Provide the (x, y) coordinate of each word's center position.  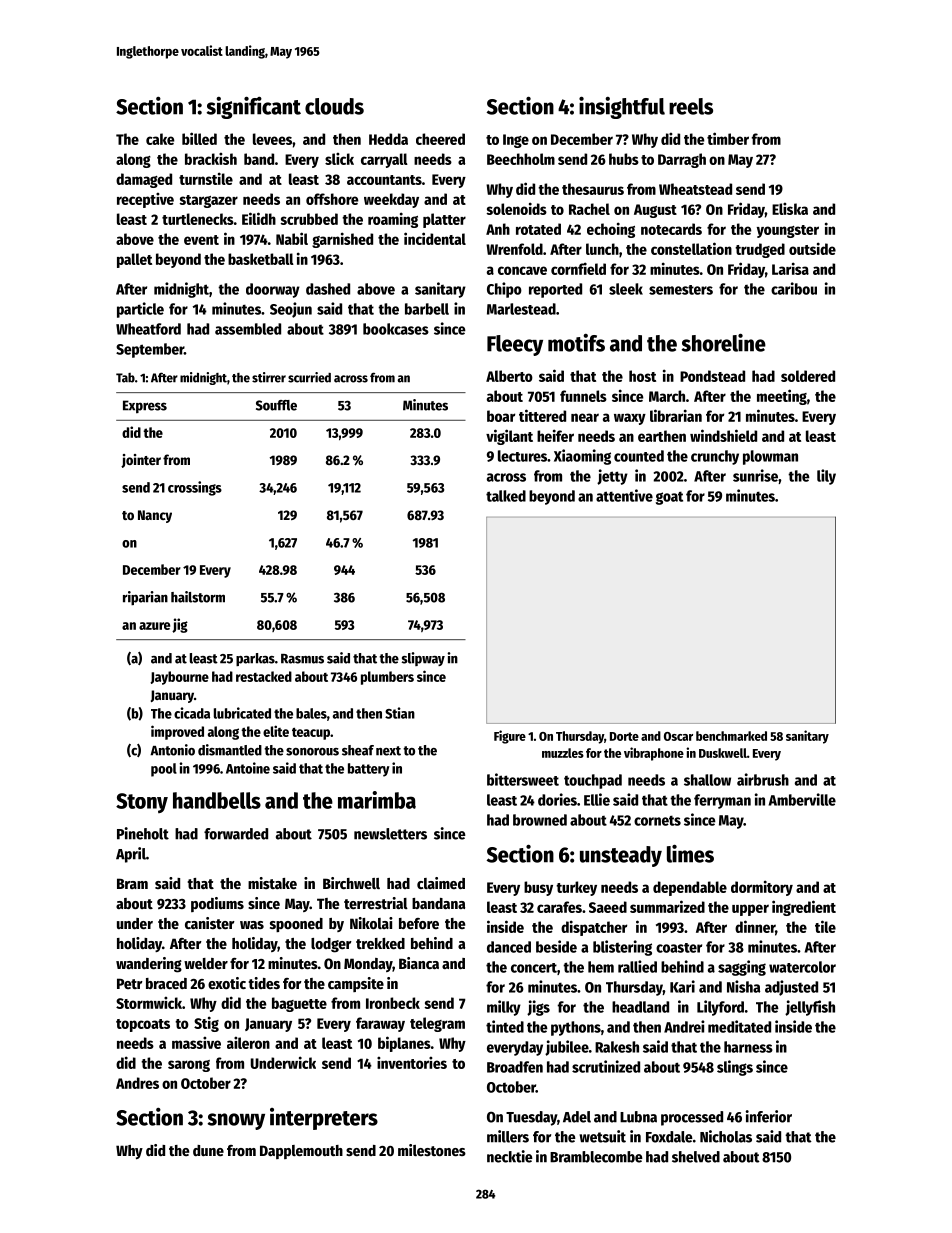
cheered (440, 139)
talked (506, 496)
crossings (195, 488)
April (131, 855)
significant (254, 107)
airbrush (763, 779)
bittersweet (523, 779)
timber (728, 138)
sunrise (755, 475)
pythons (576, 1028)
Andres (137, 1083)
